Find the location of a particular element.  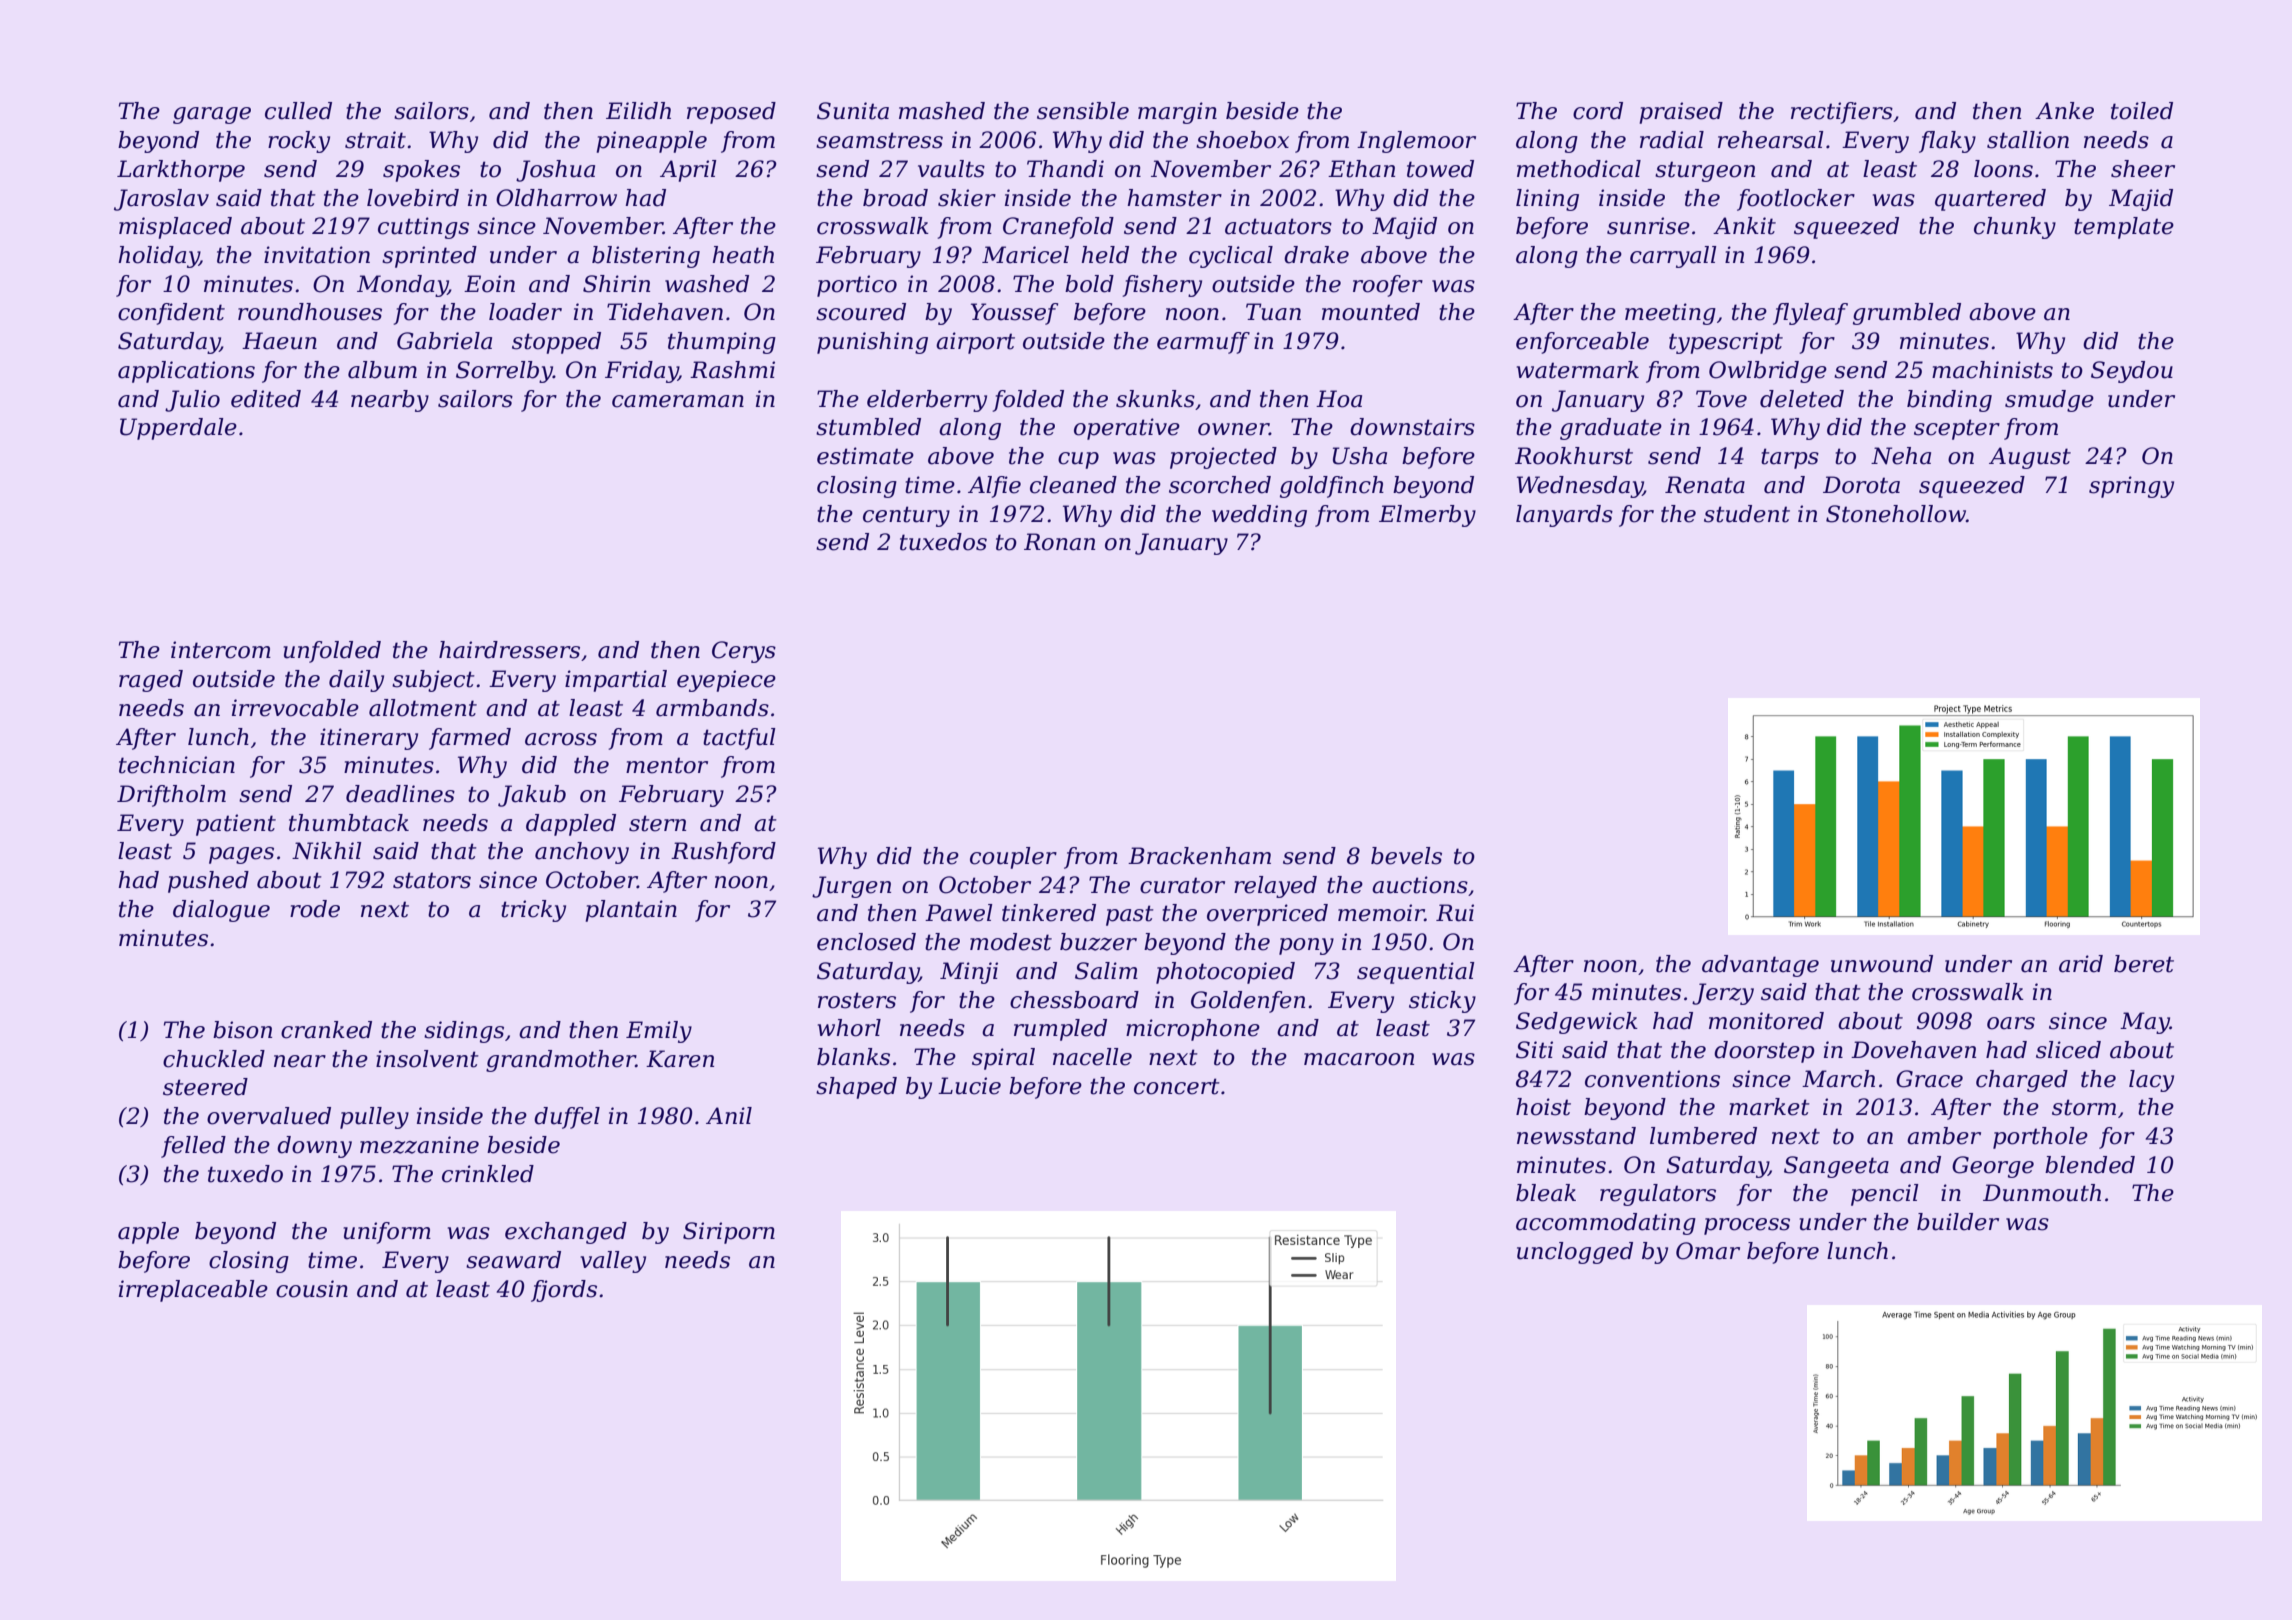

mezzanine is located at coordinates (419, 1145).
